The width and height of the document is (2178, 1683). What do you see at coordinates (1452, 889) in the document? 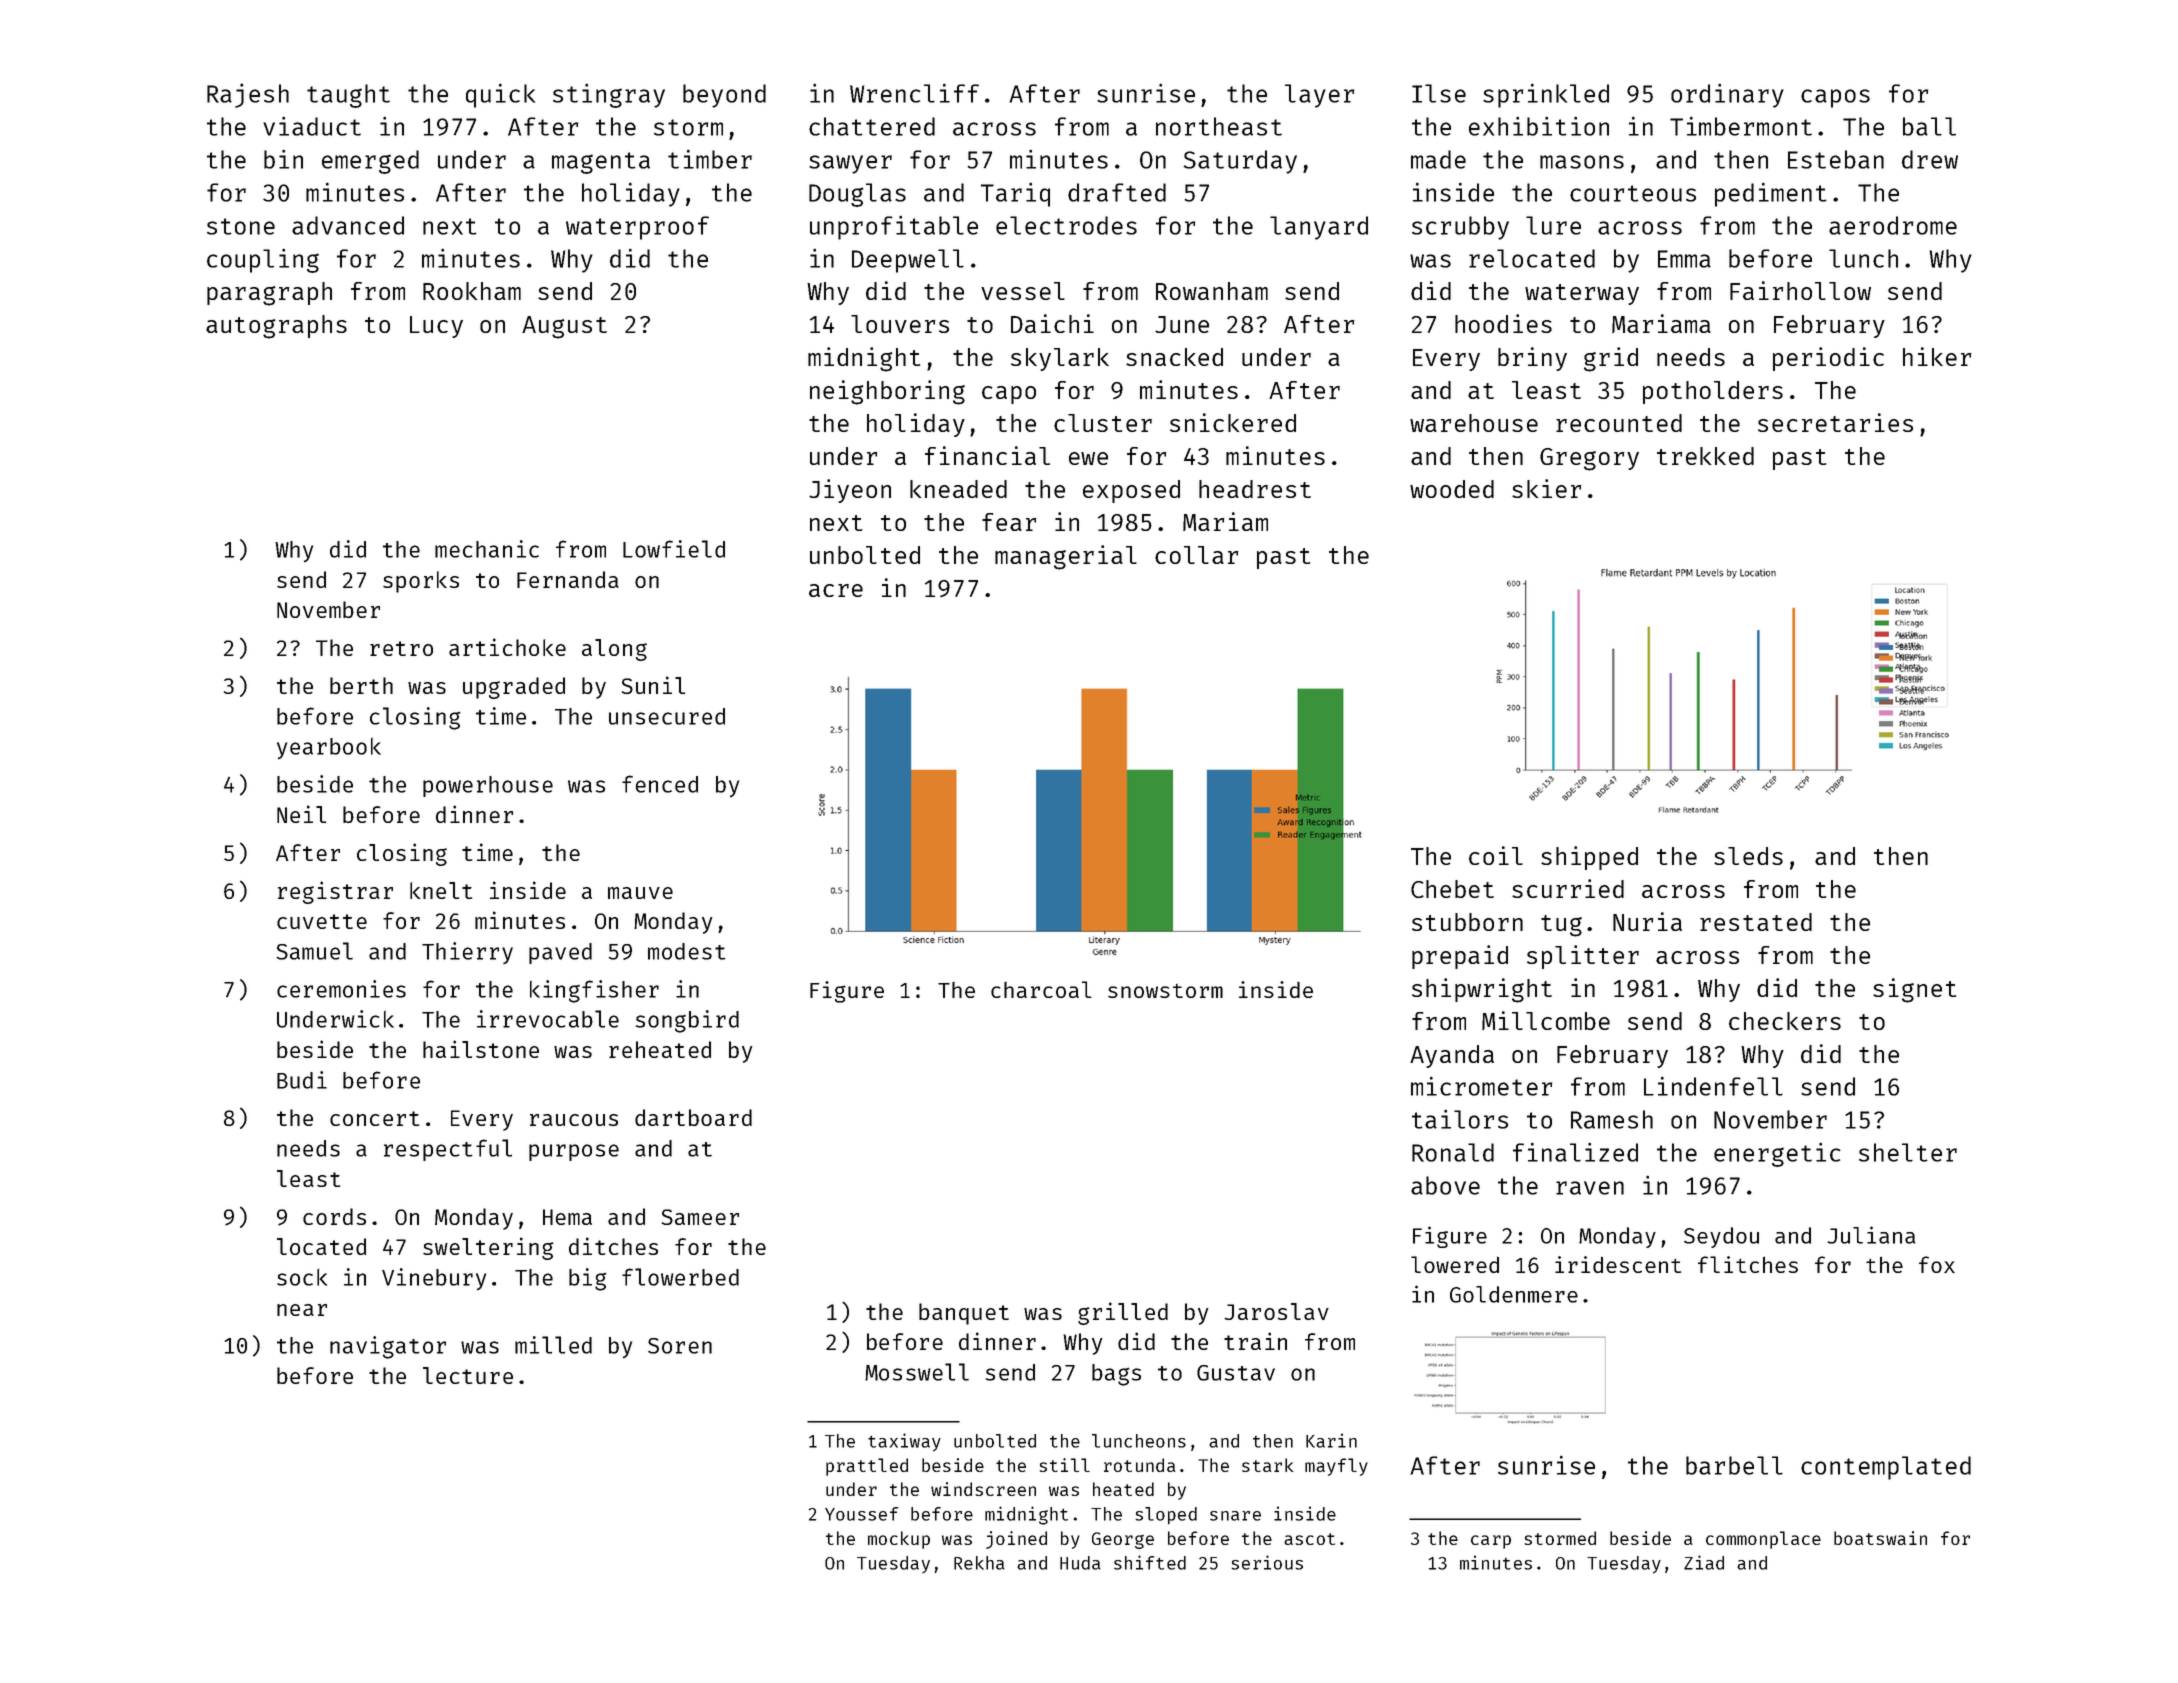
I see `Chebet` at bounding box center [1452, 889].
